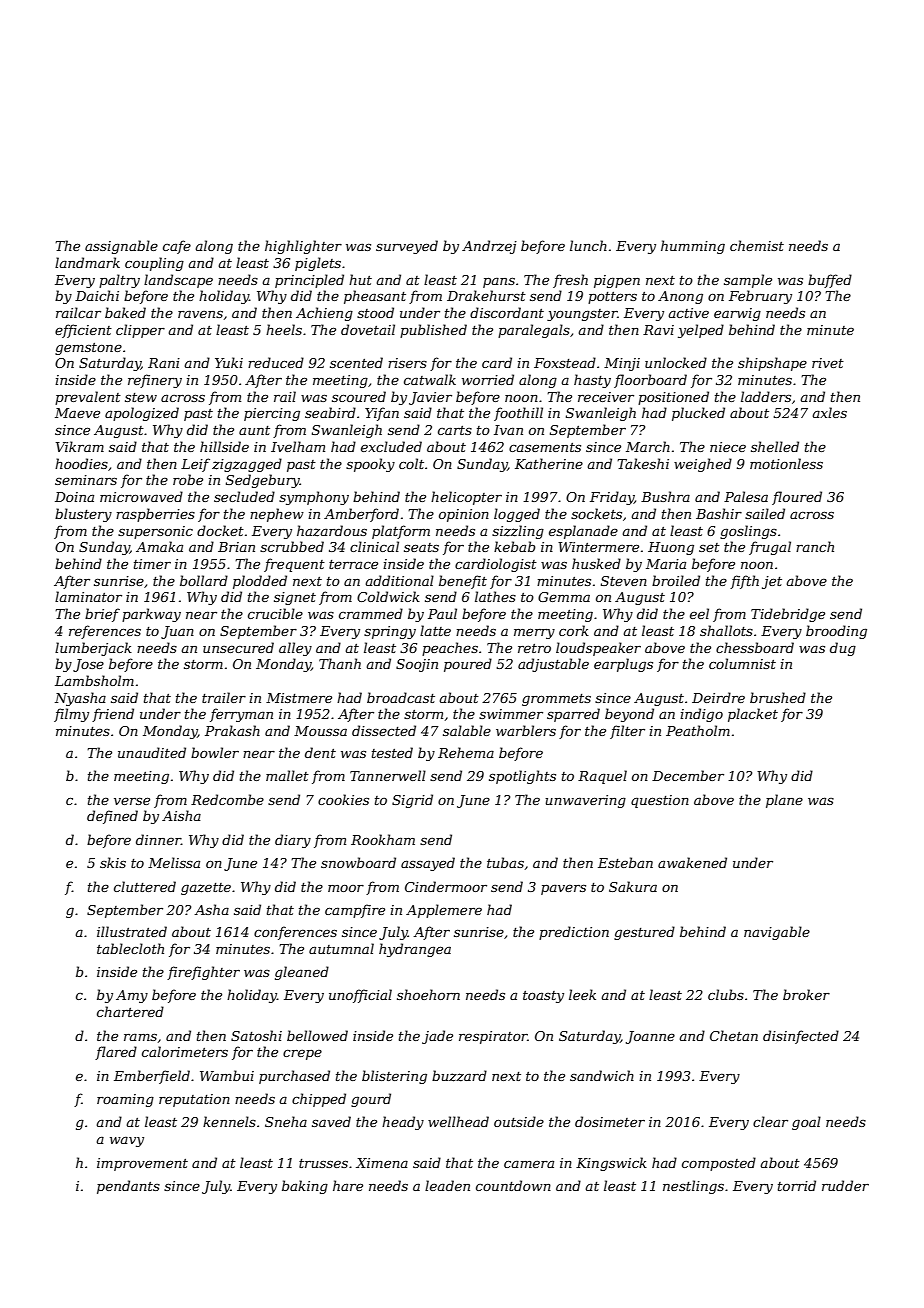 This screenshot has height=1308, width=924. Describe the element at coordinates (563, 889) in the screenshot. I see `pavers` at that location.
